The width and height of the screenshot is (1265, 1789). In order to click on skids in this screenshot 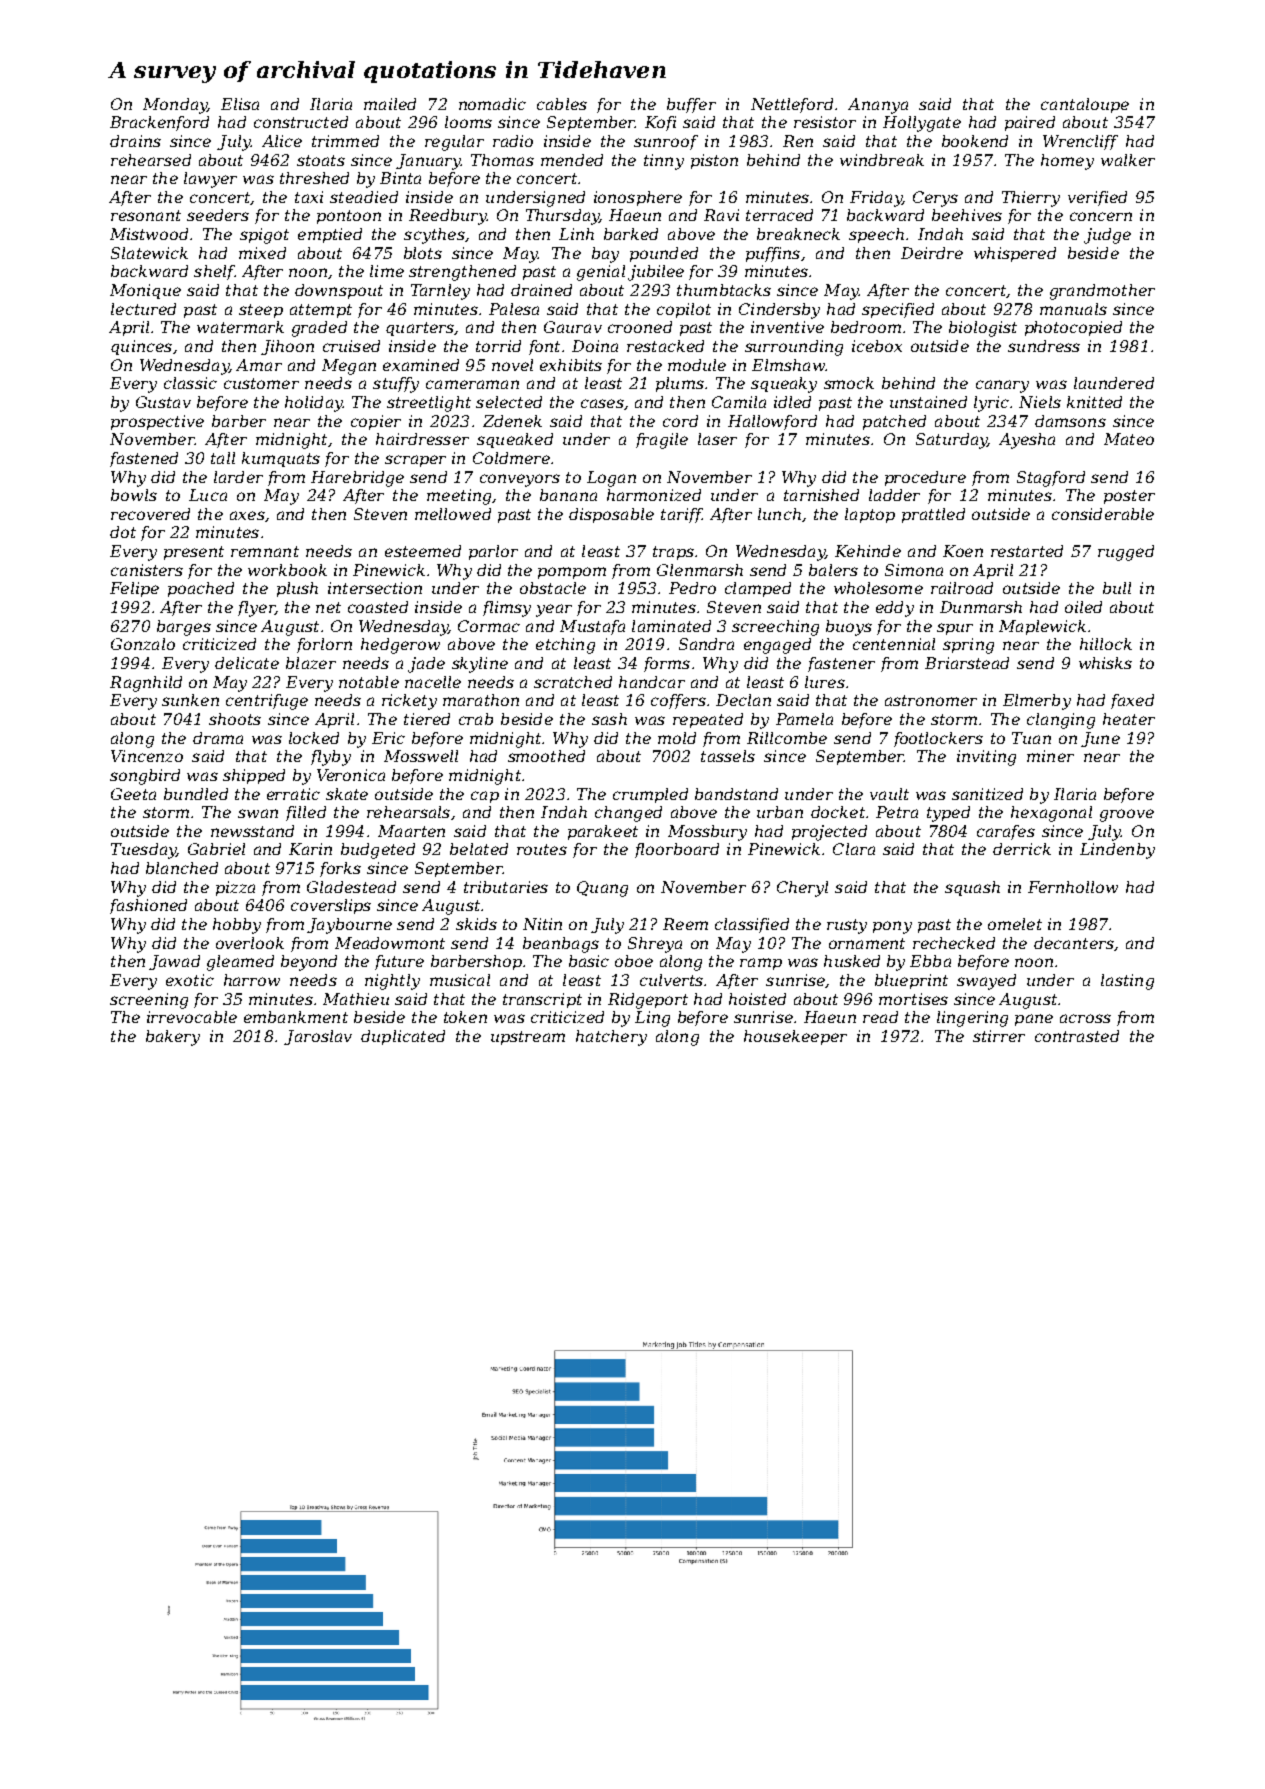, I will do `click(476, 924)`.
